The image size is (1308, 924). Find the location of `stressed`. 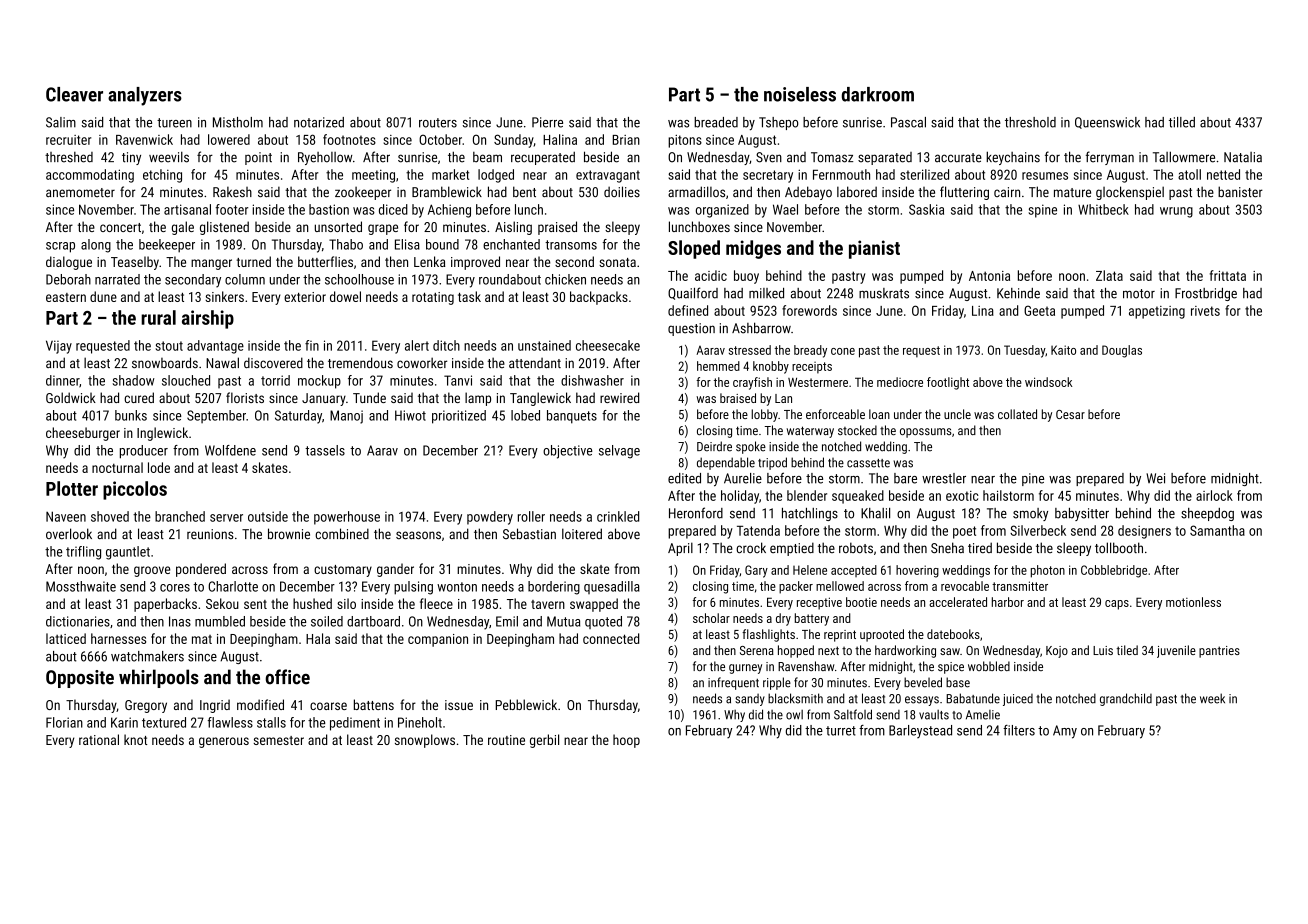

stressed is located at coordinates (750, 350).
